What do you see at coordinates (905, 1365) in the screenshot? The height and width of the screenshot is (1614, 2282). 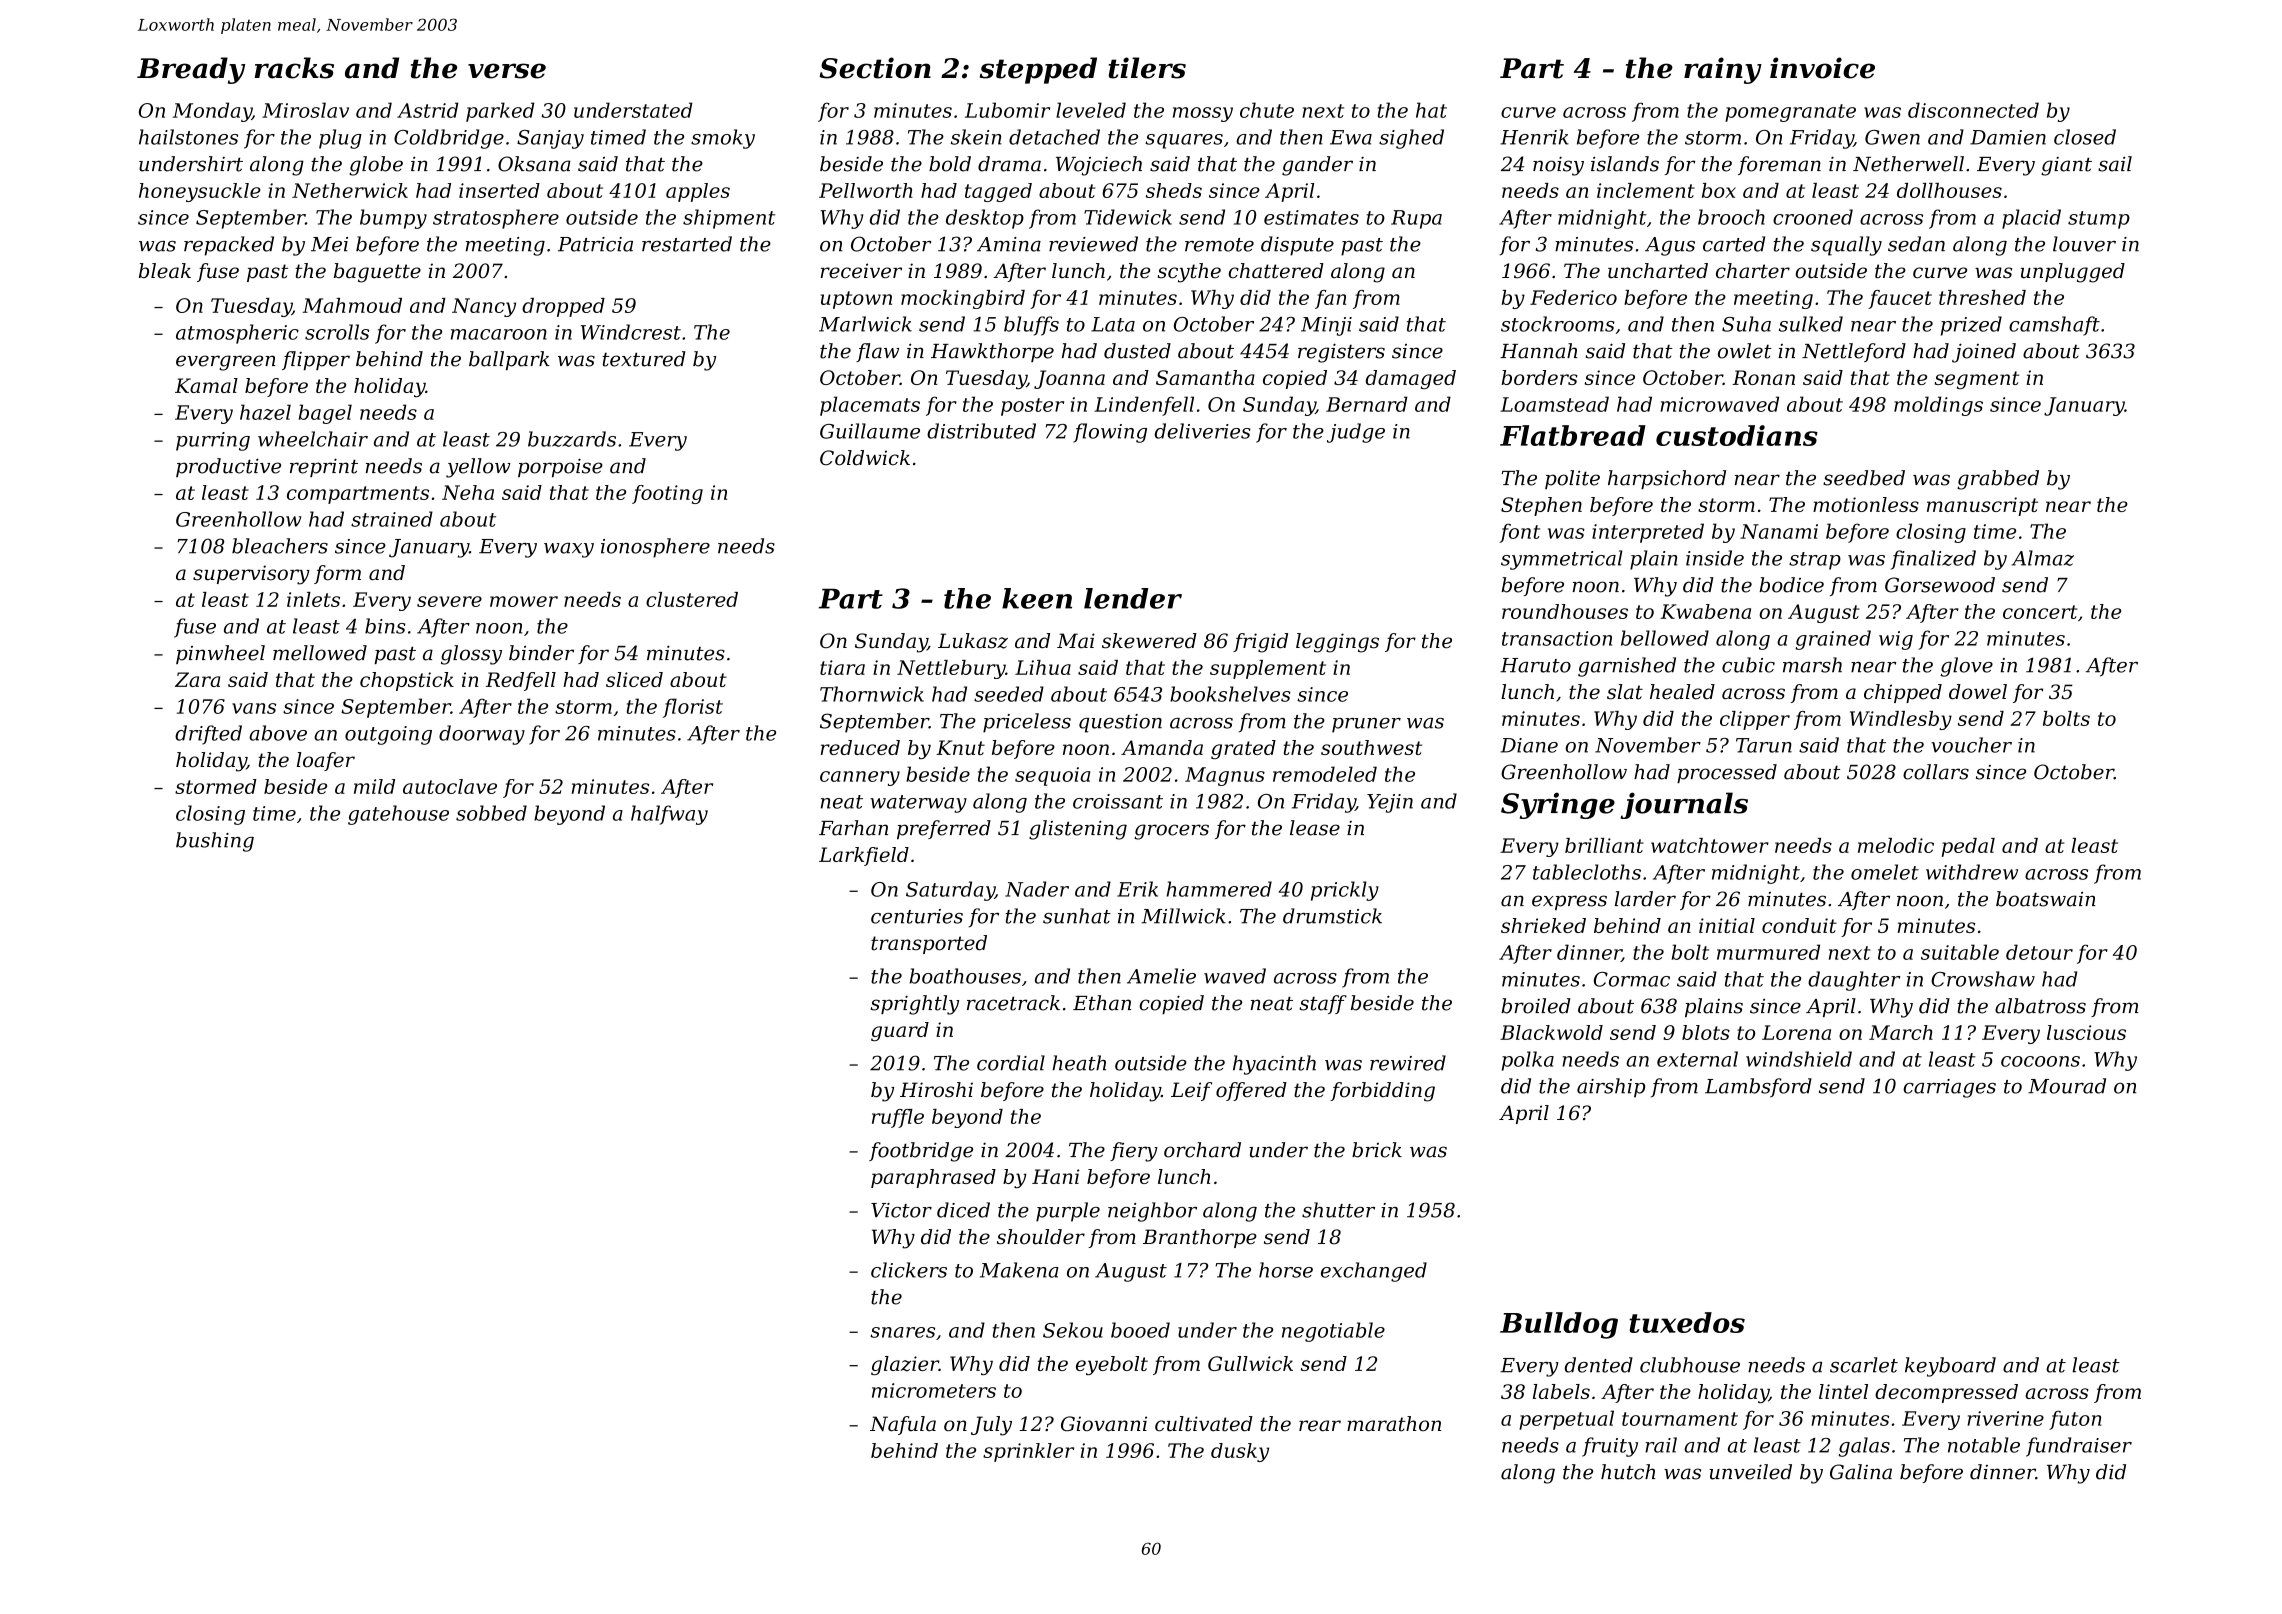 I see `glazier` at bounding box center [905, 1365].
